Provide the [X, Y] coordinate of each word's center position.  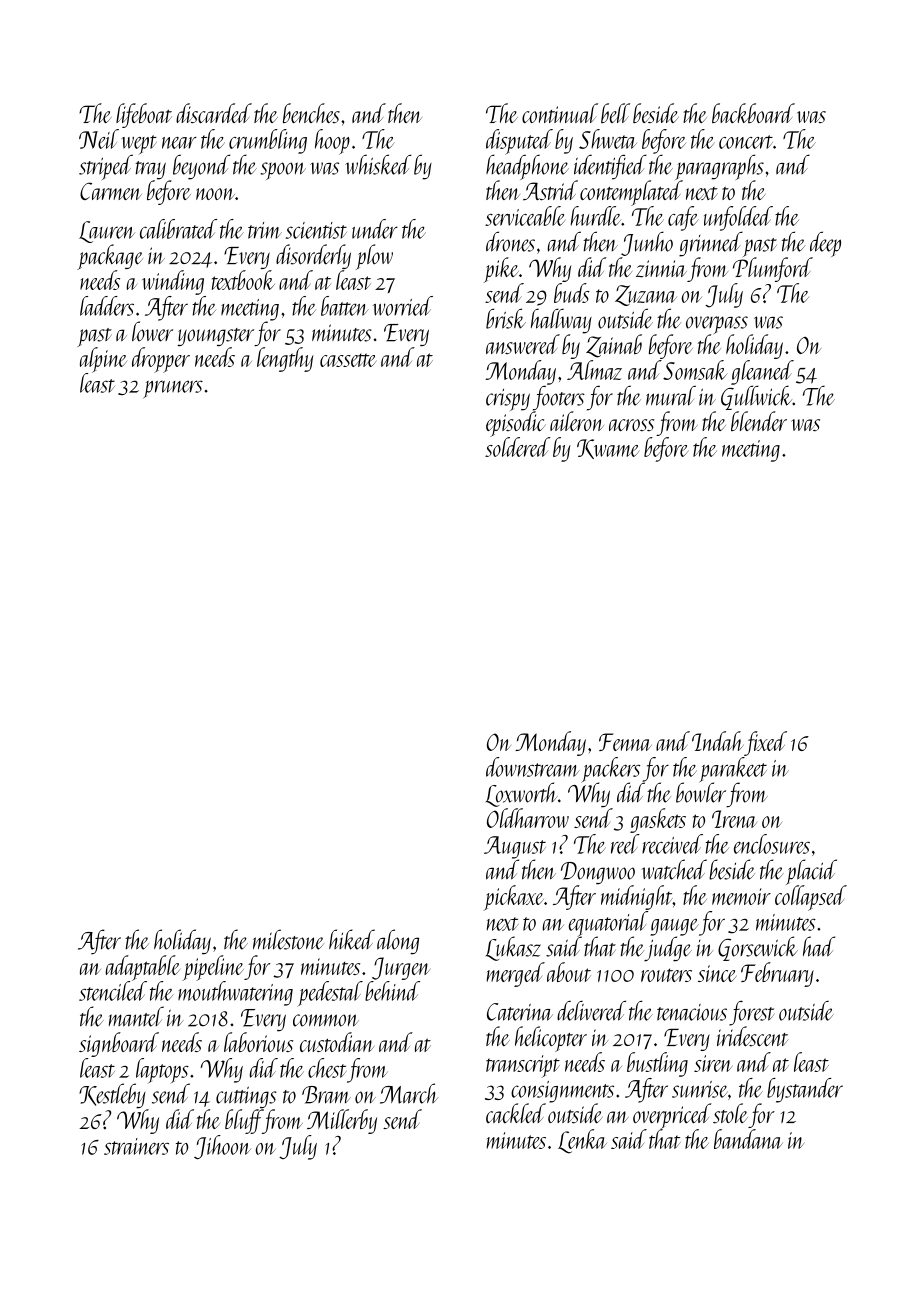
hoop [332, 142]
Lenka [582, 1141]
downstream [533, 767]
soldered [518, 447]
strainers [136, 1146]
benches [311, 113]
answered [523, 344]
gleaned [762, 372]
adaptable [143, 968]
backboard [753, 113]
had [819, 946]
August [515, 847]
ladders [107, 306]
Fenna [625, 742]
